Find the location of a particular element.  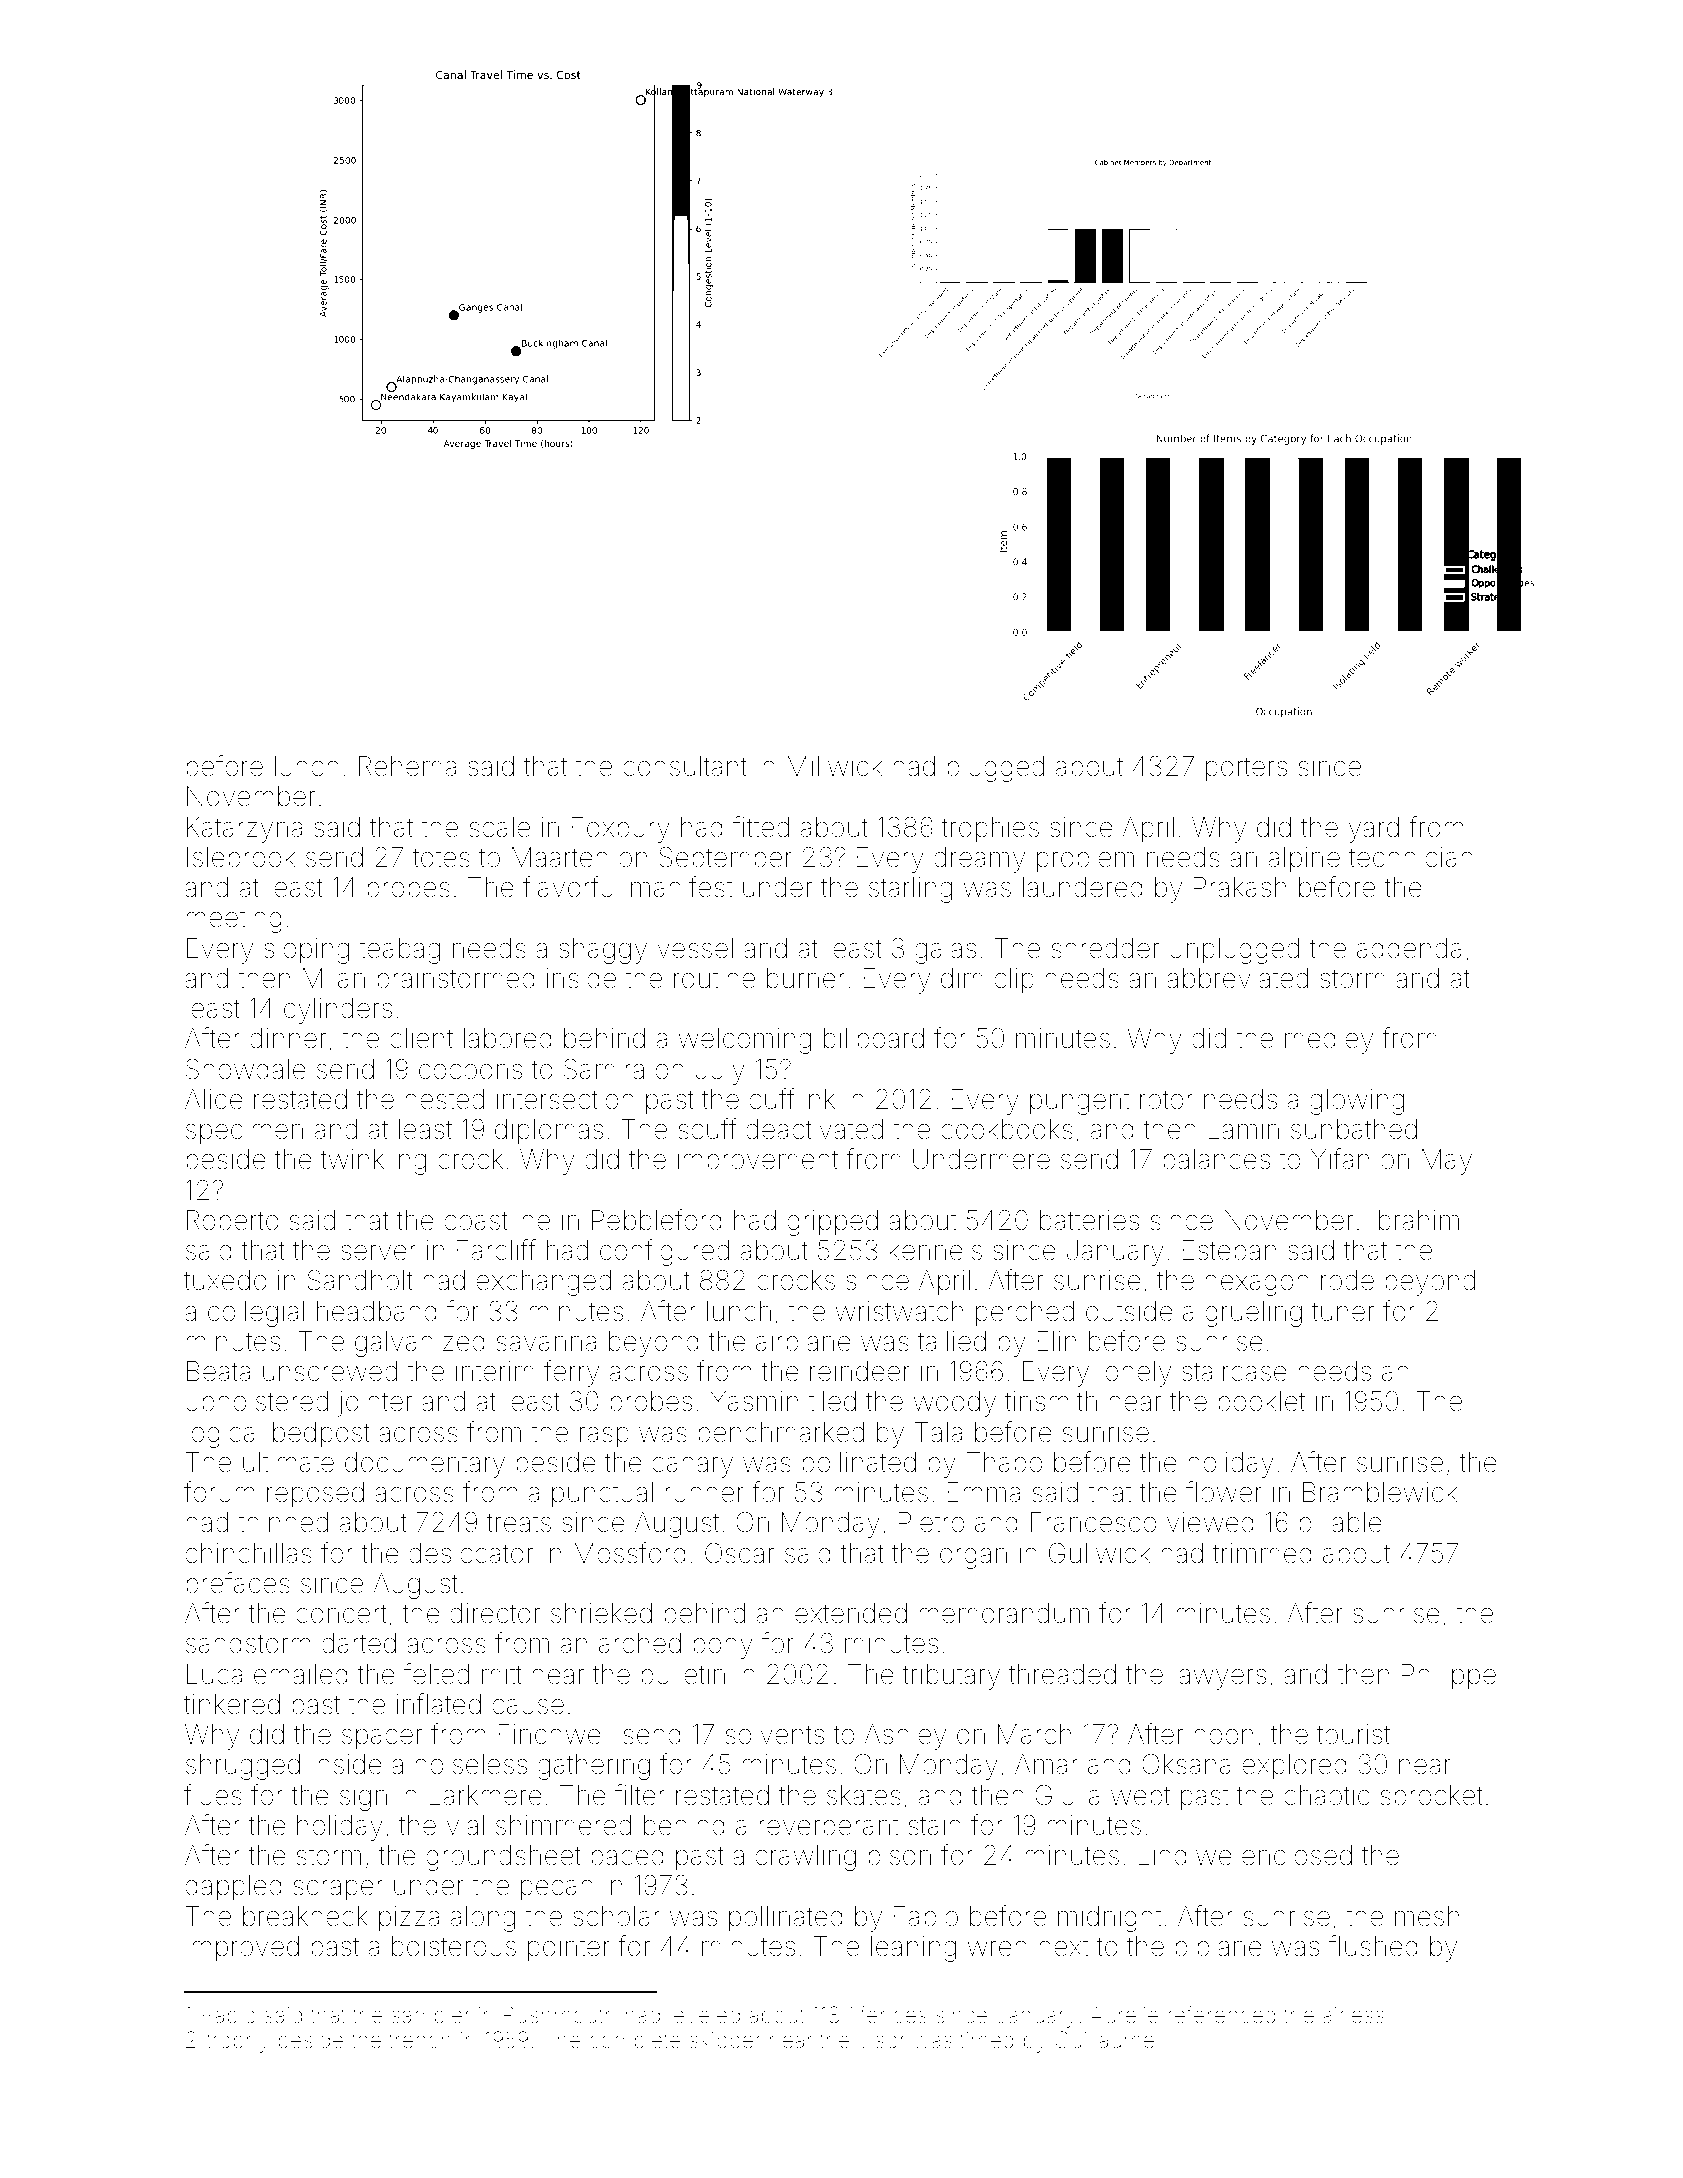

billable is located at coordinates (1340, 1522).
